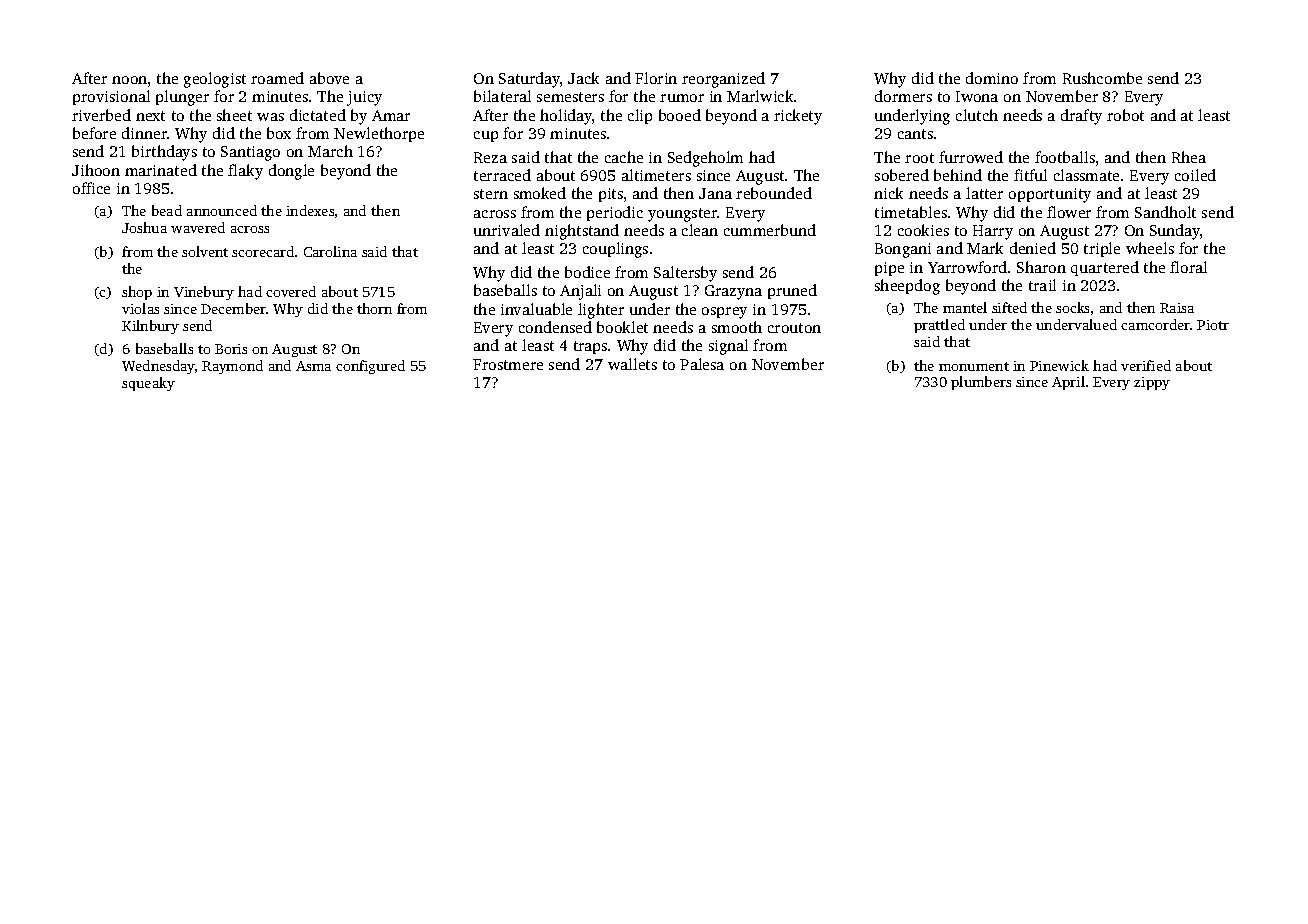  Describe the element at coordinates (1102, 78) in the page. I see `Rushcombe` at that location.
